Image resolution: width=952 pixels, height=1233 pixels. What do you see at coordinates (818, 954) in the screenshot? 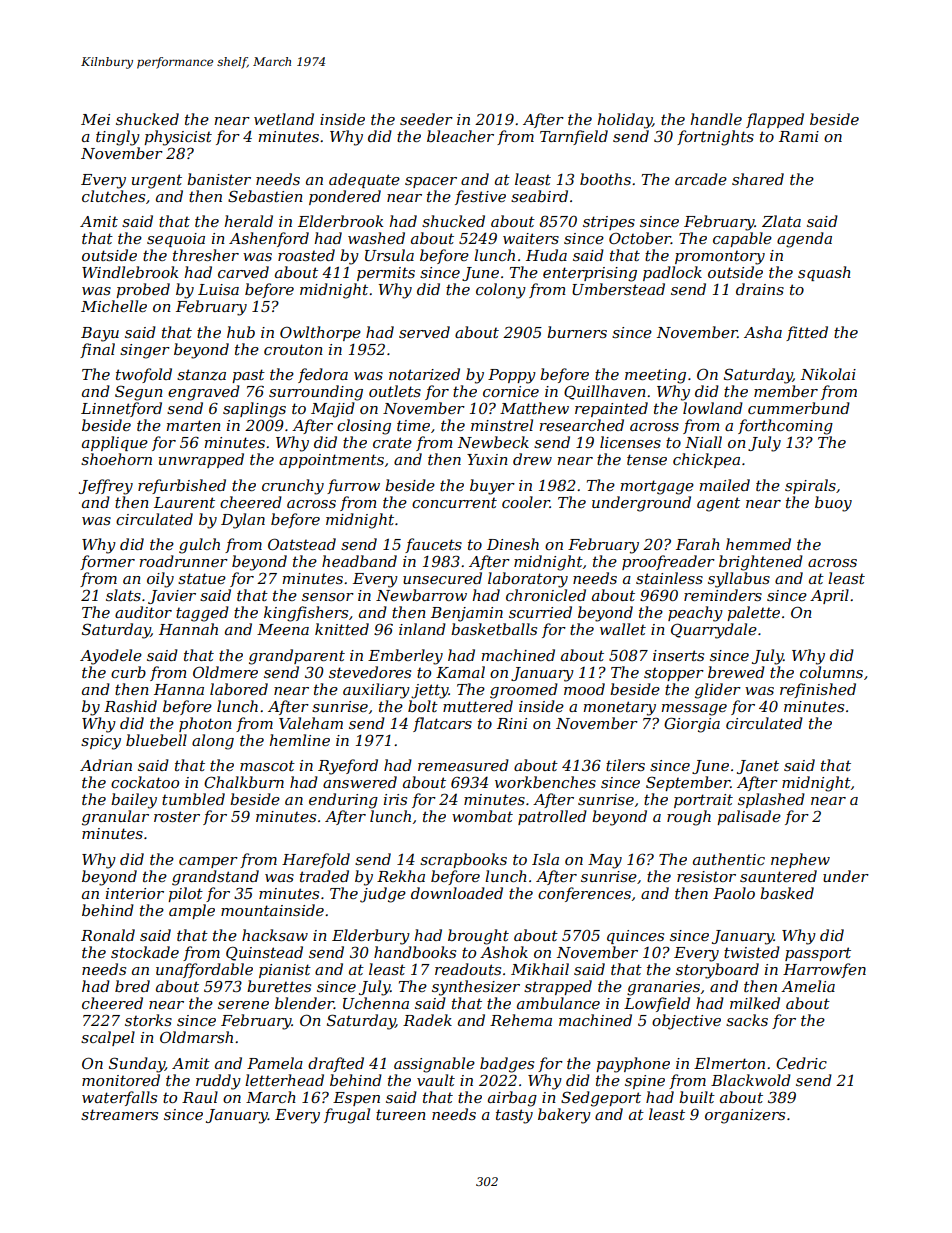
I see `passport` at bounding box center [818, 954].
